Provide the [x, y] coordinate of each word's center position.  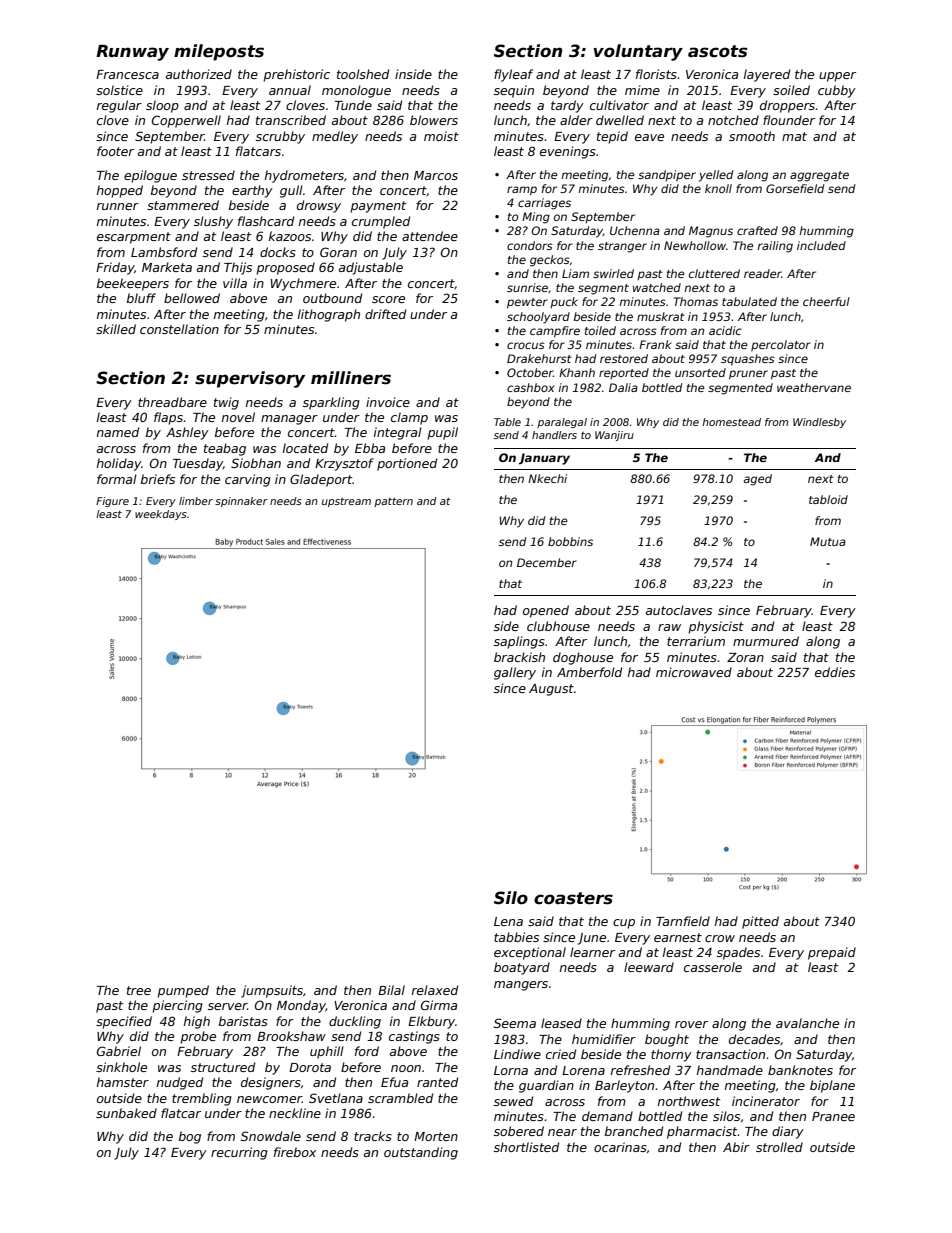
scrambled [400, 1098]
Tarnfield [683, 921]
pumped [183, 991]
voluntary [638, 52]
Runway [132, 53]
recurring [239, 1153]
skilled [116, 329]
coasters [573, 898]
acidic [725, 330]
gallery [515, 673]
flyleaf [513, 75]
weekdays [161, 515]
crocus [526, 345]
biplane [832, 1086]
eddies [835, 672]
